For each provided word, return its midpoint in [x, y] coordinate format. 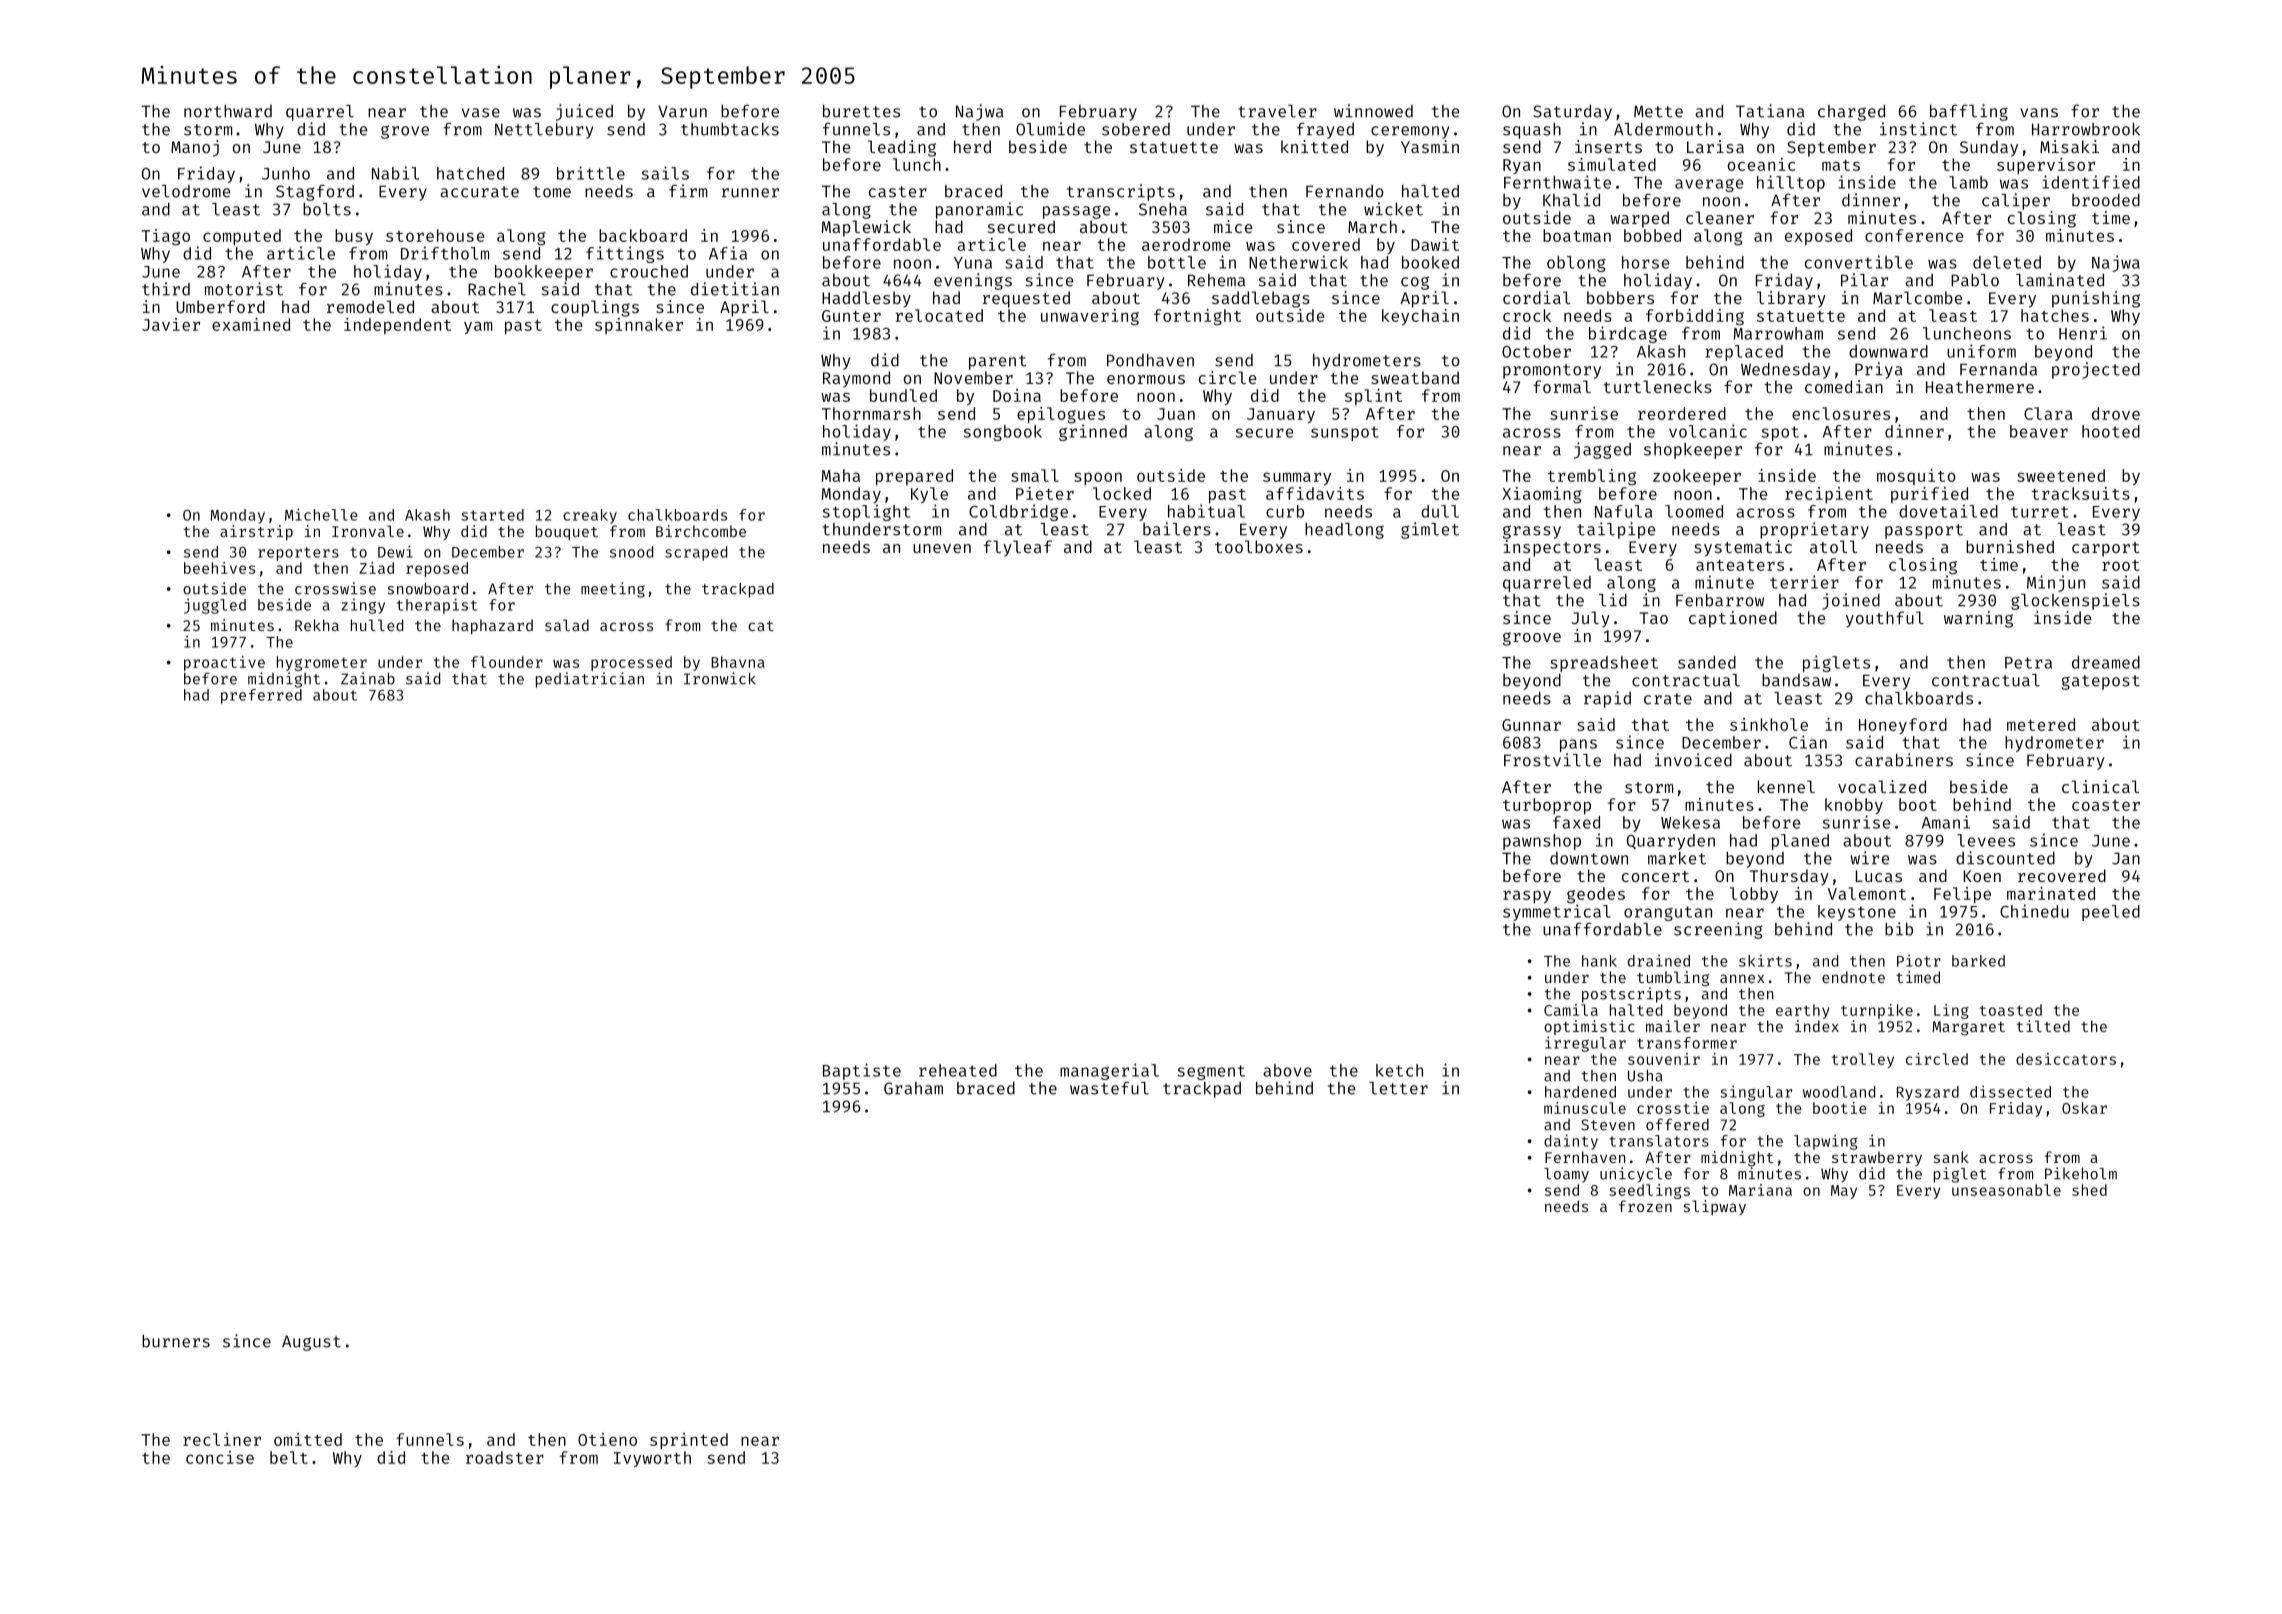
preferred [261, 696]
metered [2041, 724]
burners [176, 1341]
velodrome [186, 191]
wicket [1393, 209]
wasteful [1109, 1088]
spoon [1098, 478]
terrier [1804, 582]
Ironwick [720, 678]
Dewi [395, 551]
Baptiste [862, 1071]
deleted [2007, 262]
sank [1951, 1157]
